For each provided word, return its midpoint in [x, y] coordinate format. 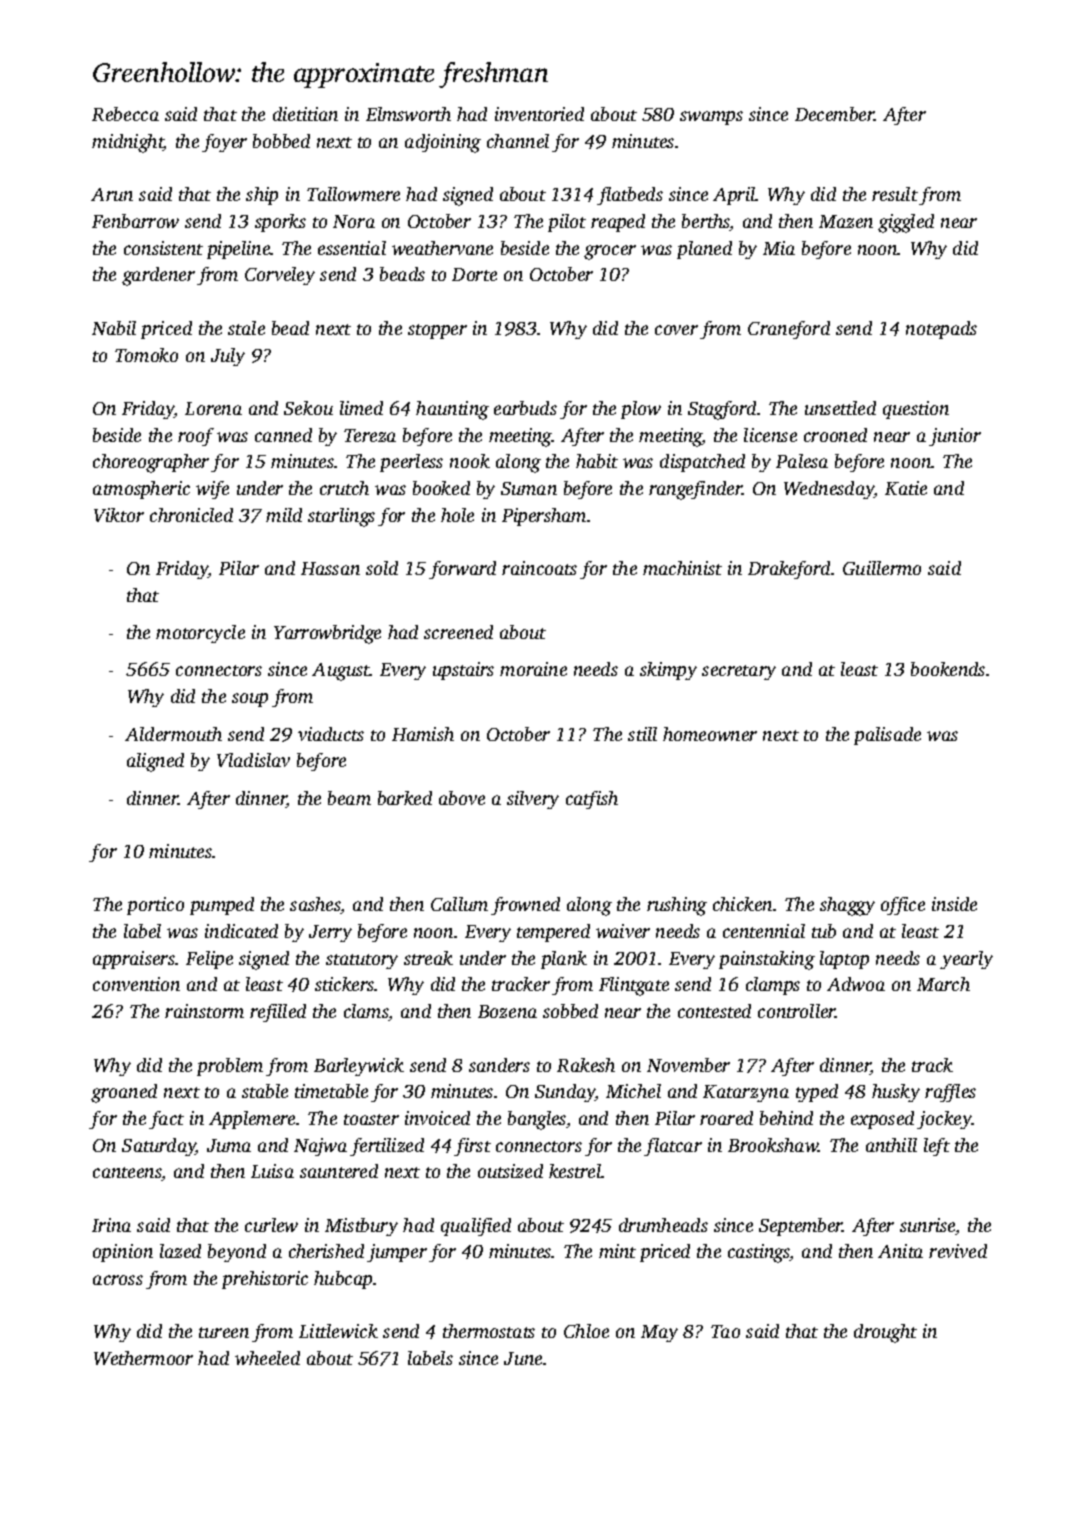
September [801, 1227]
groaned [124, 1093]
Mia [779, 248]
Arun [112, 194]
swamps [711, 118]
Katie [906, 488]
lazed [180, 1251]
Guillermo [882, 568]
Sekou [308, 408]
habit [597, 461]
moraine [533, 669]
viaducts [331, 734]
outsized [510, 1171]
